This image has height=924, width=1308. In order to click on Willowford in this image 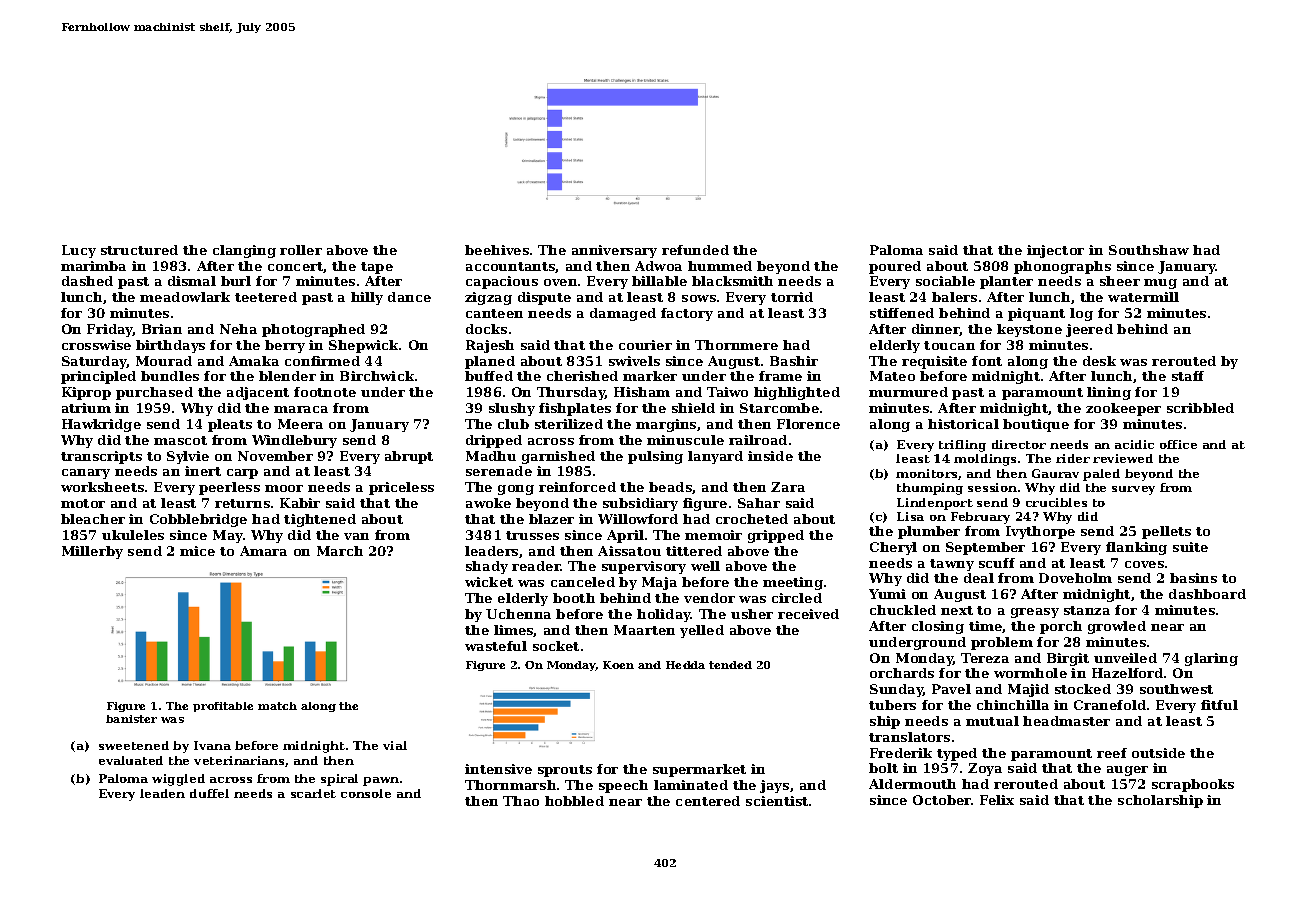, I will do `click(638, 519)`.
